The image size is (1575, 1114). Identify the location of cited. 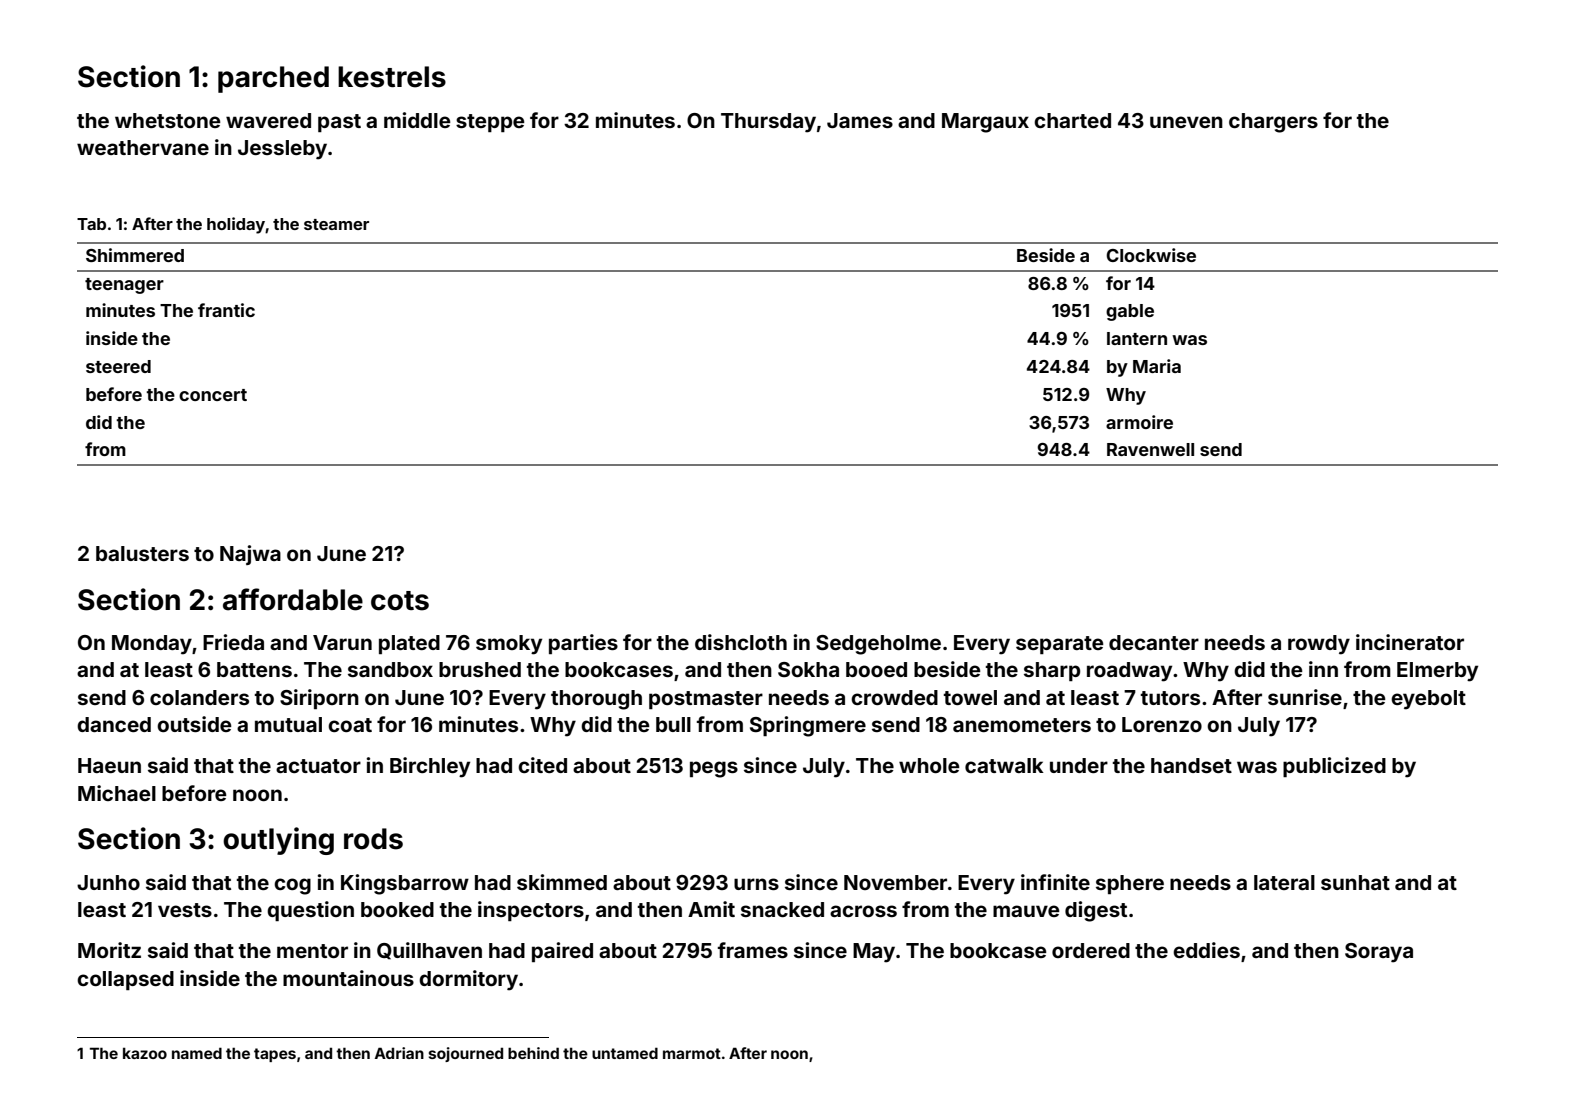
(542, 765).
